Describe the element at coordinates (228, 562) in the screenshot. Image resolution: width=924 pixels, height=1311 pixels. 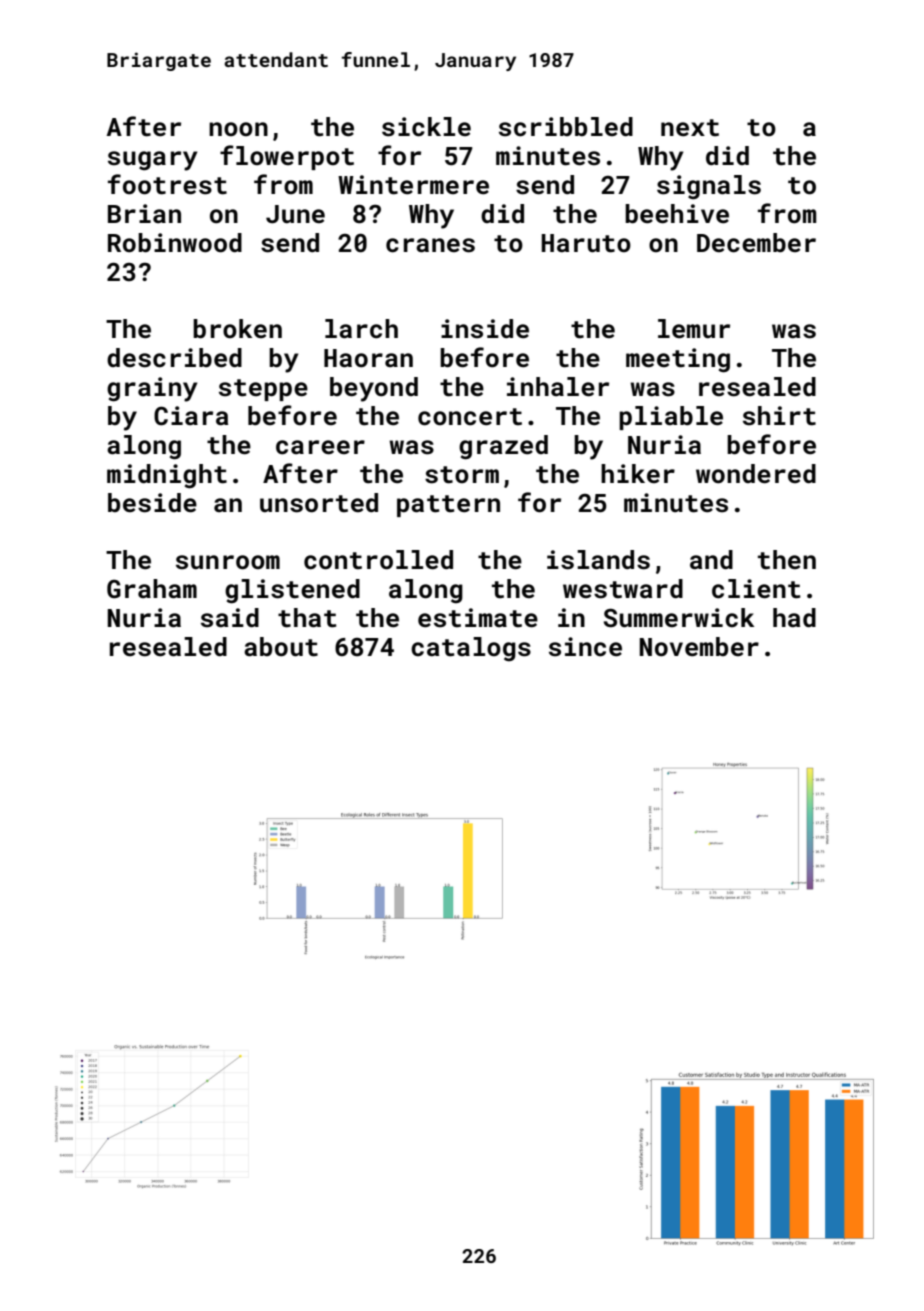
I see `sunroom` at that location.
